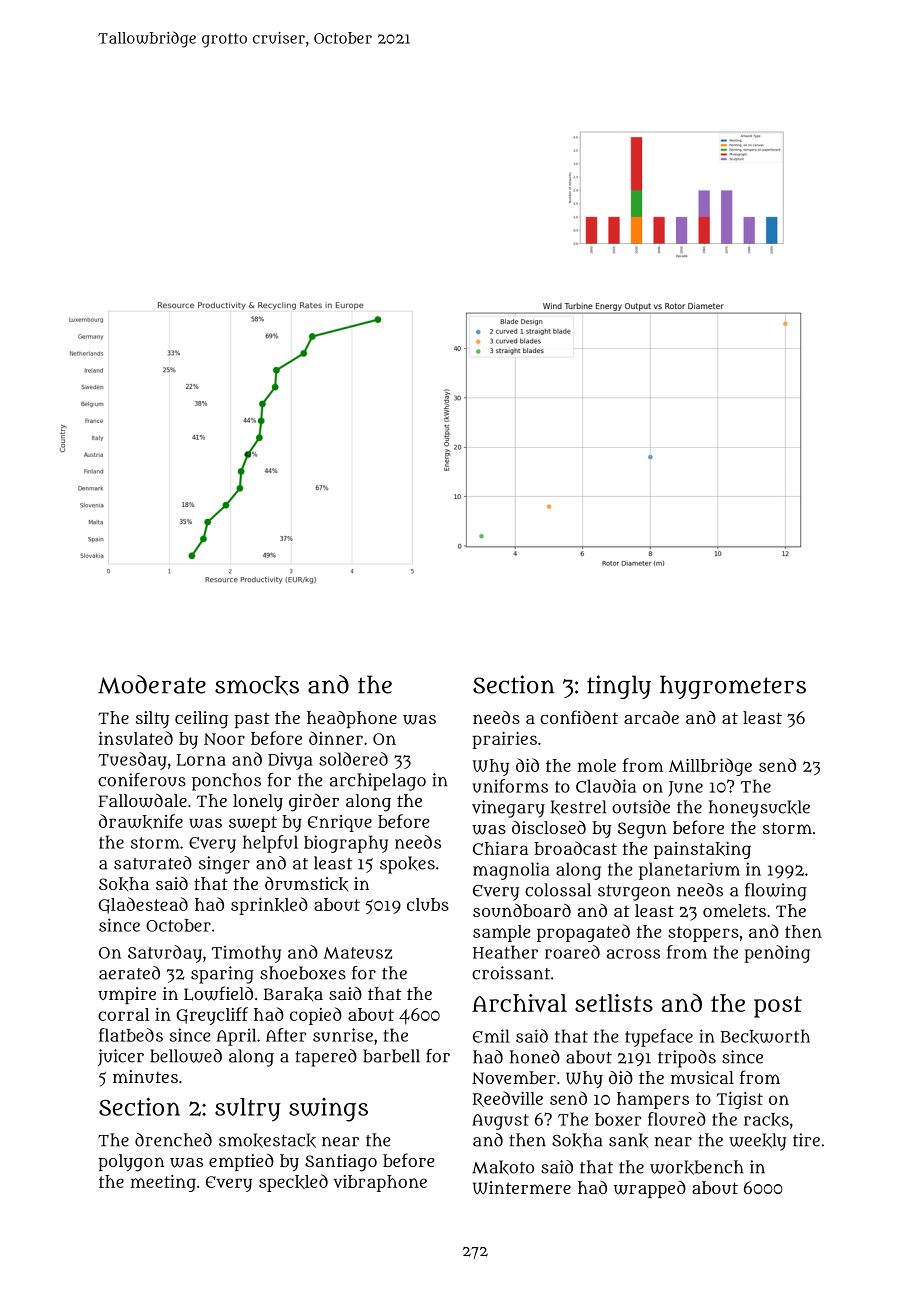  Describe the element at coordinates (579, 717) in the screenshot. I see `confident` at that location.
